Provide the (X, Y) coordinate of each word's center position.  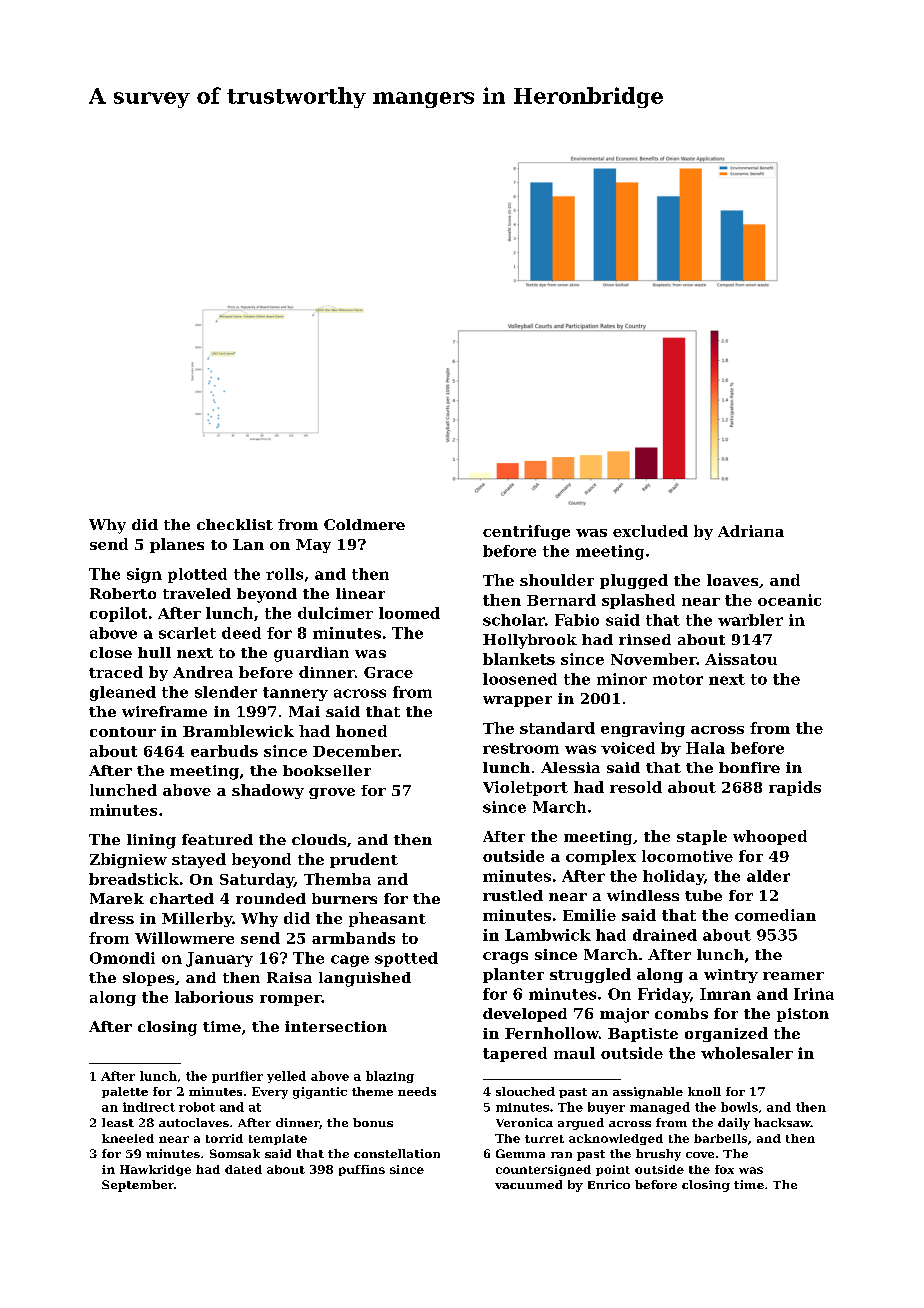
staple (702, 837)
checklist (235, 524)
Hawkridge (155, 1170)
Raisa (289, 977)
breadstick (134, 879)
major (624, 1015)
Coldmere (364, 524)
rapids (795, 788)
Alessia (570, 767)
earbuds (224, 751)
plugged (634, 581)
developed (525, 1015)
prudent (364, 860)
